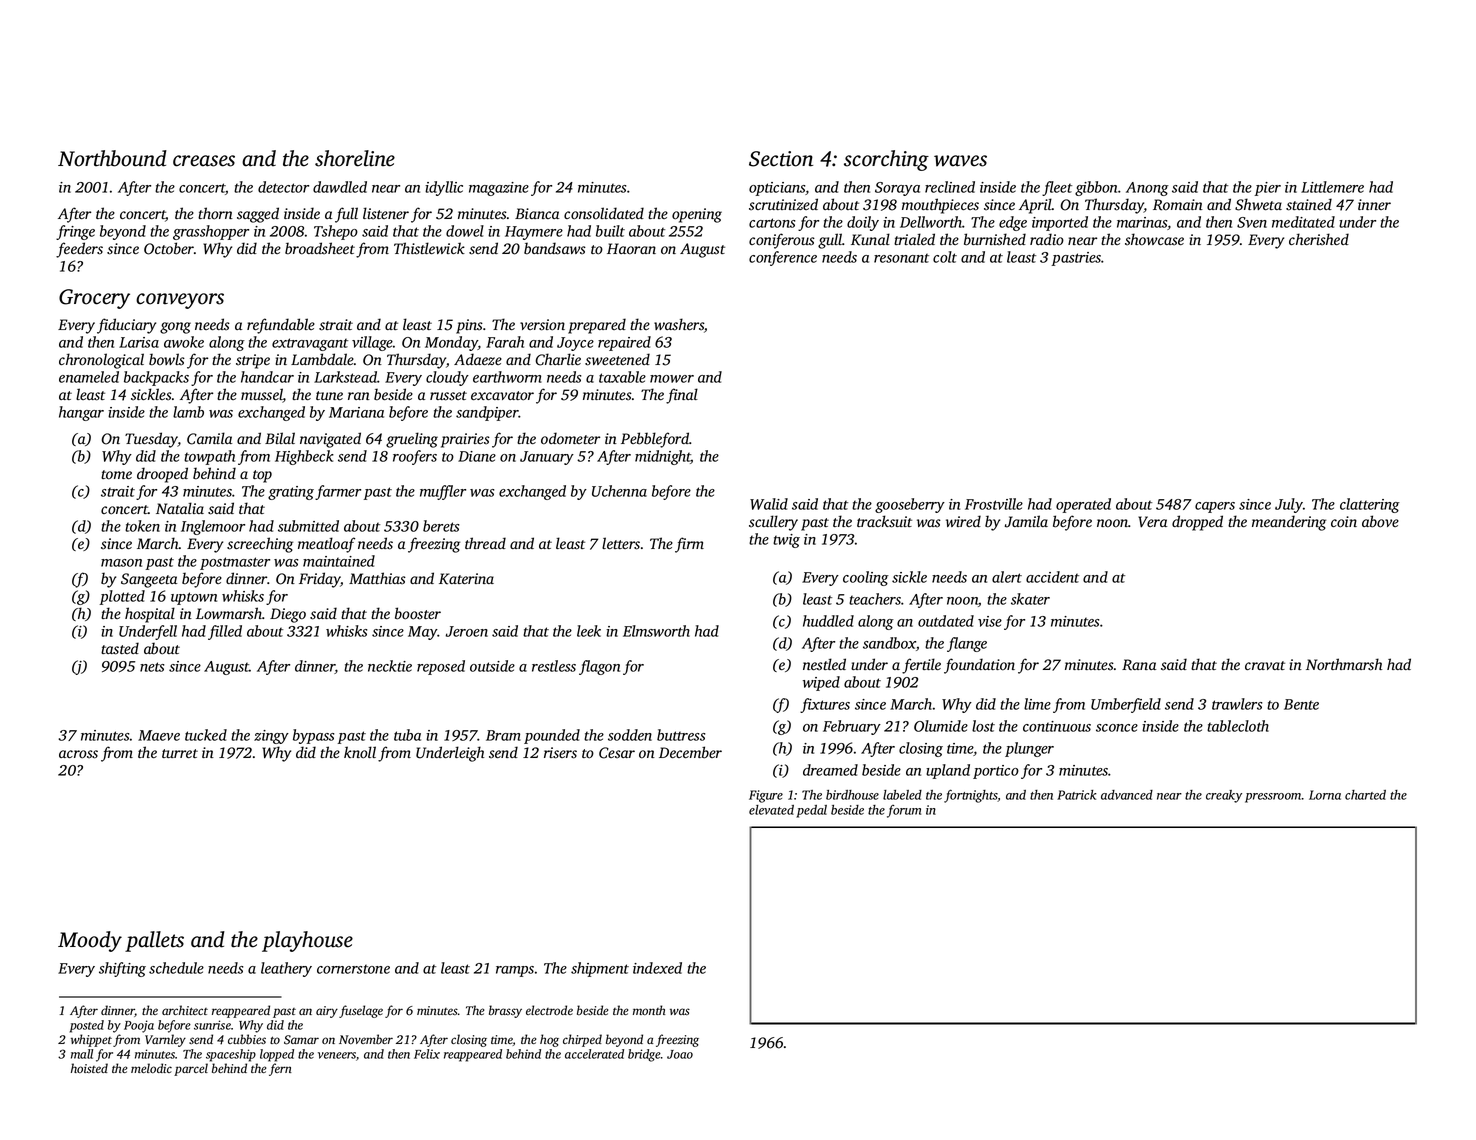 This screenshot has width=1476, height=1140. I want to click on Maeve, so click(159, 735).
